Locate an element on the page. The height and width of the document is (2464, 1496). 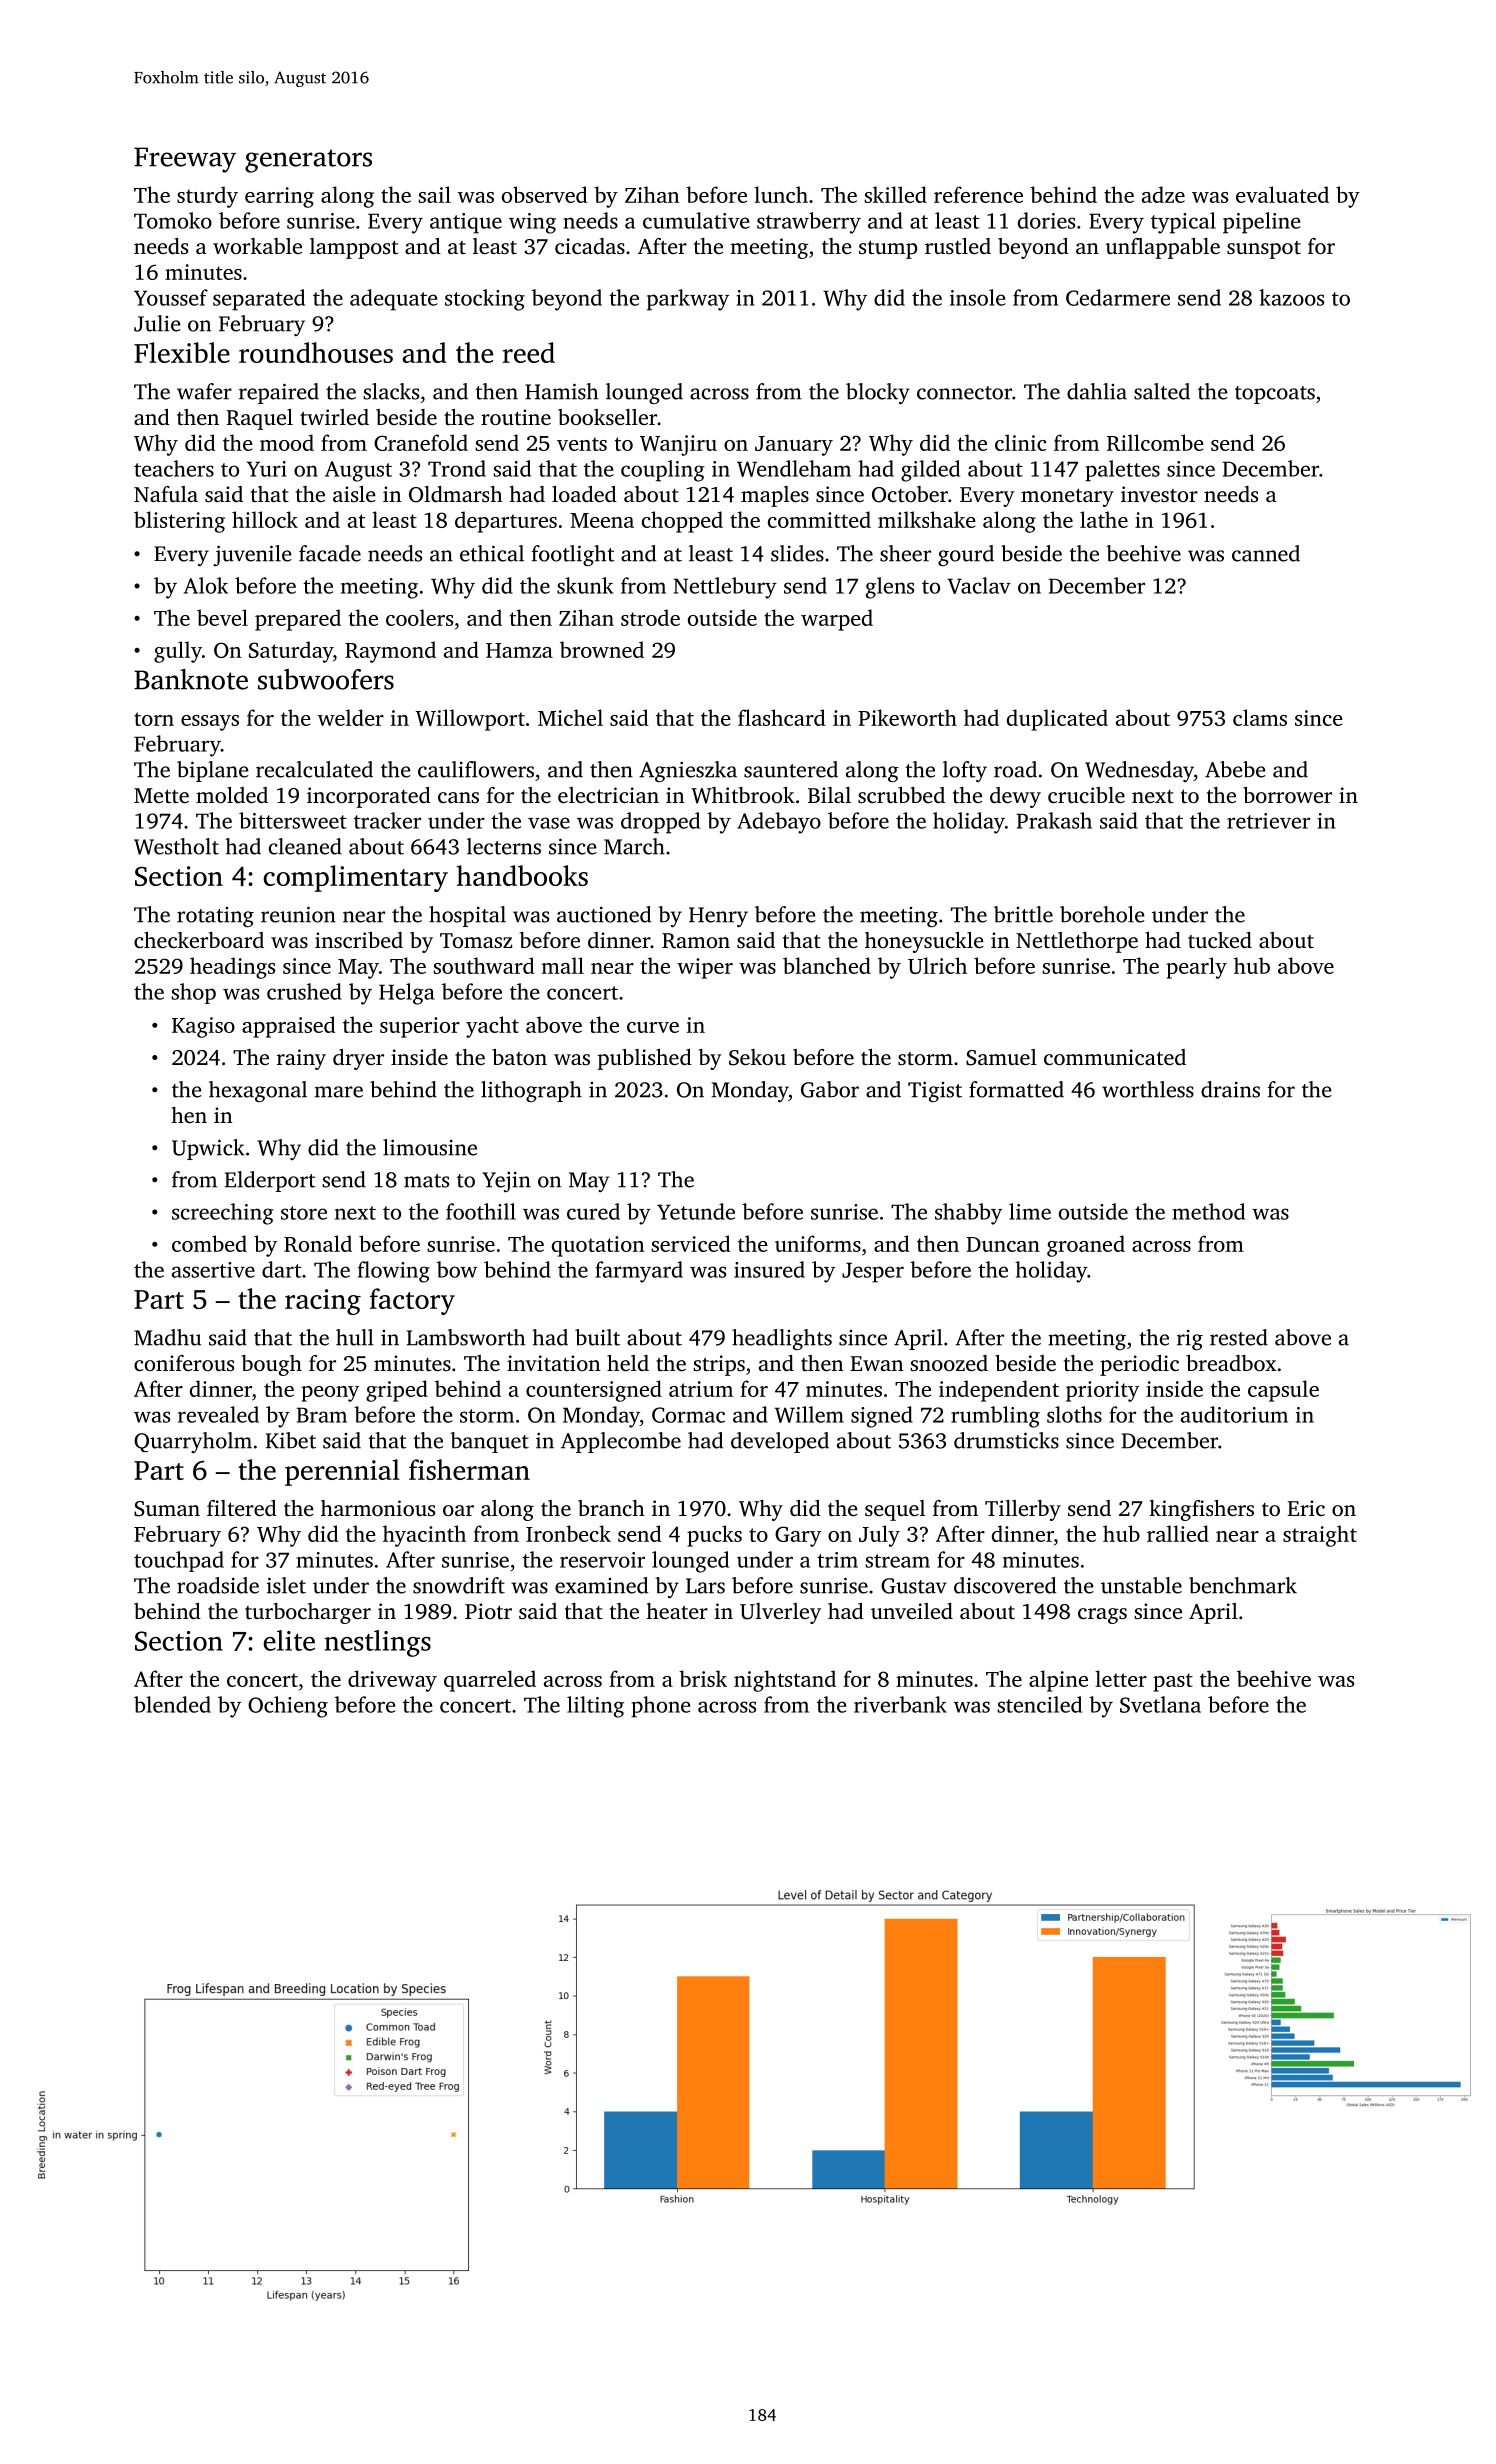
adze is located at coordinates (1163, 194).
